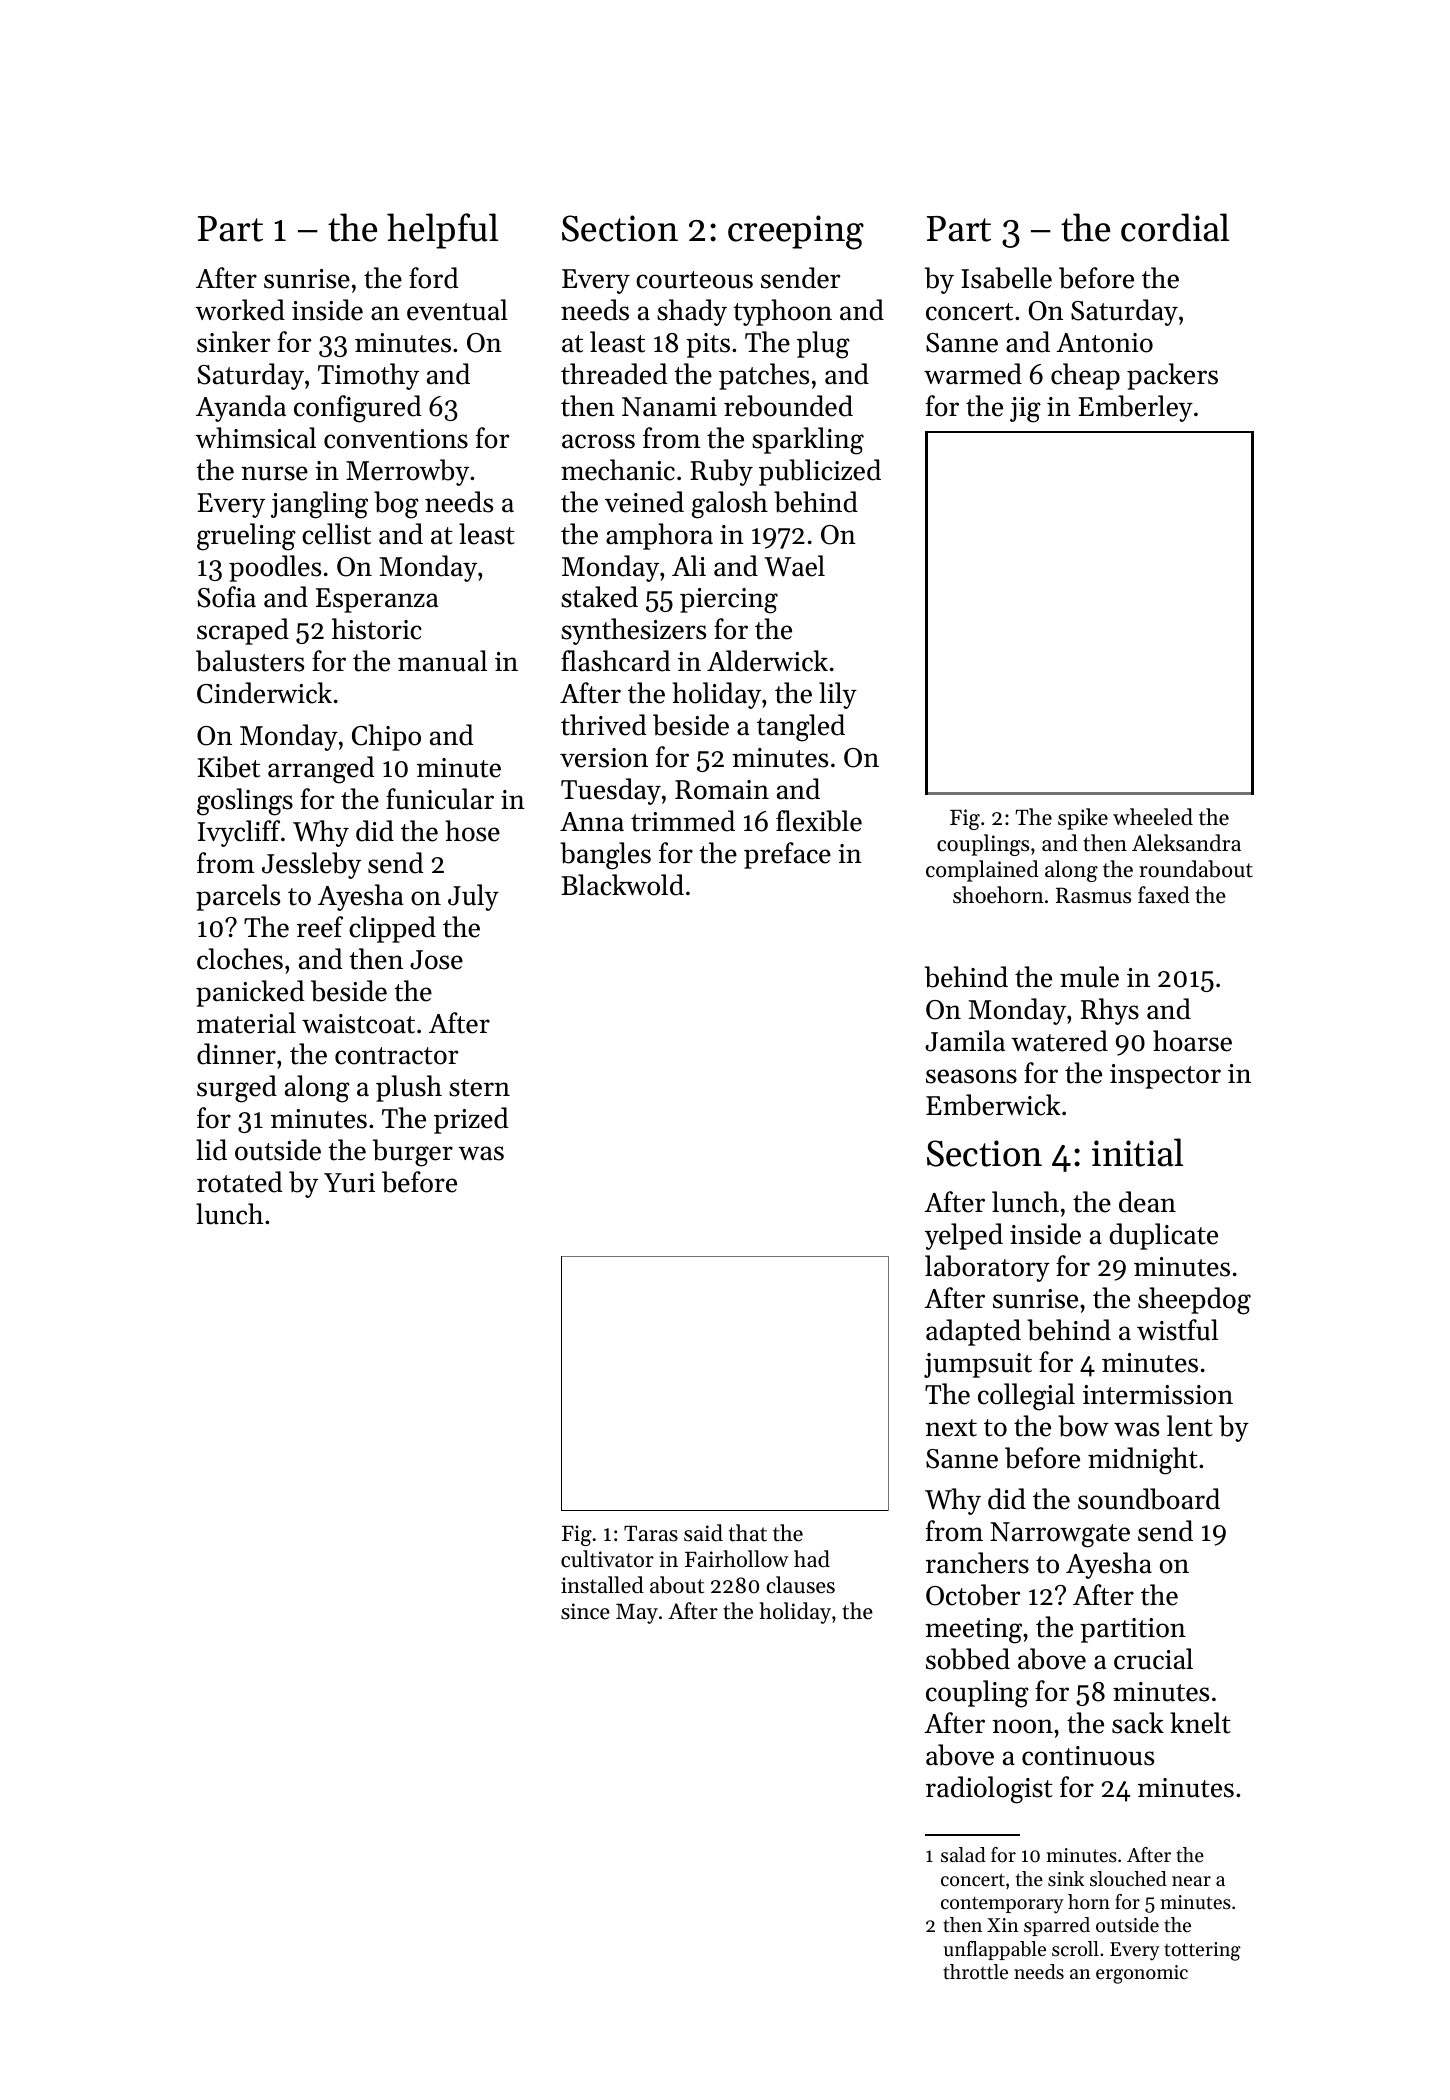 Image resolution: width=1450 pixels, height=2100 pixels. Describe the element at coordinates (413, 1153) in the screenshot. I see `burger` at that location.
